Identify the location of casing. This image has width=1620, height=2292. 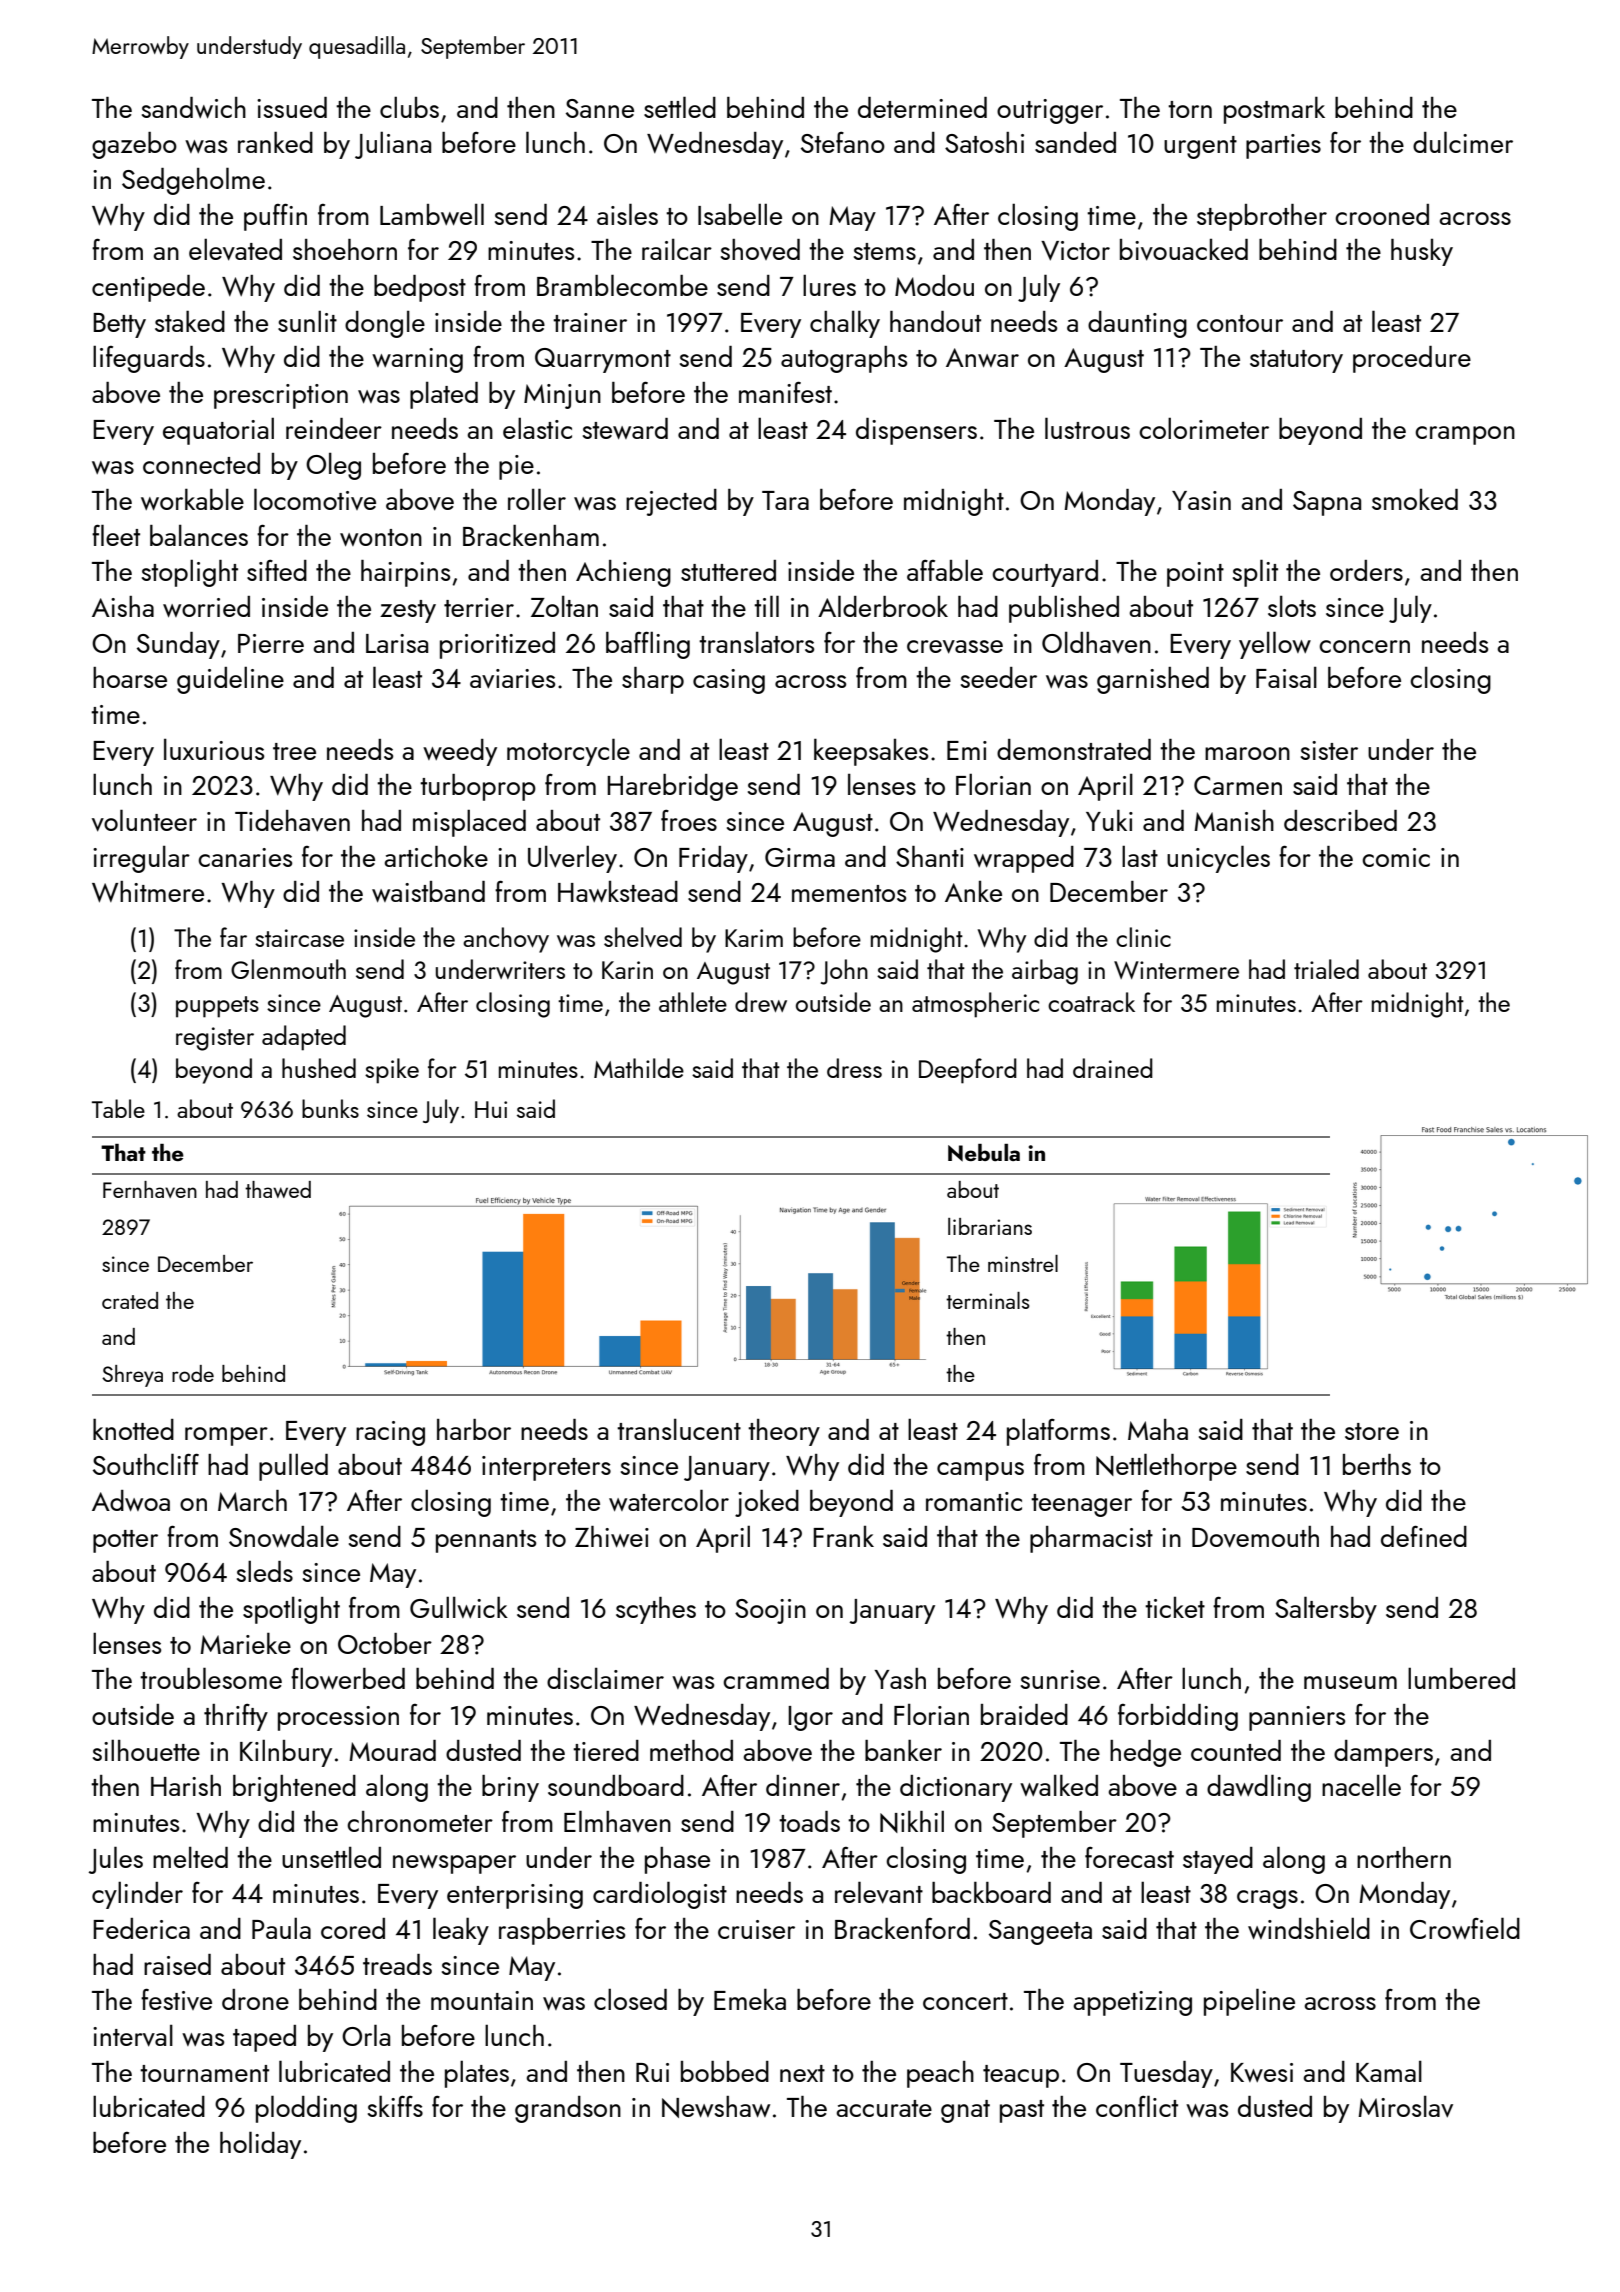
(729, 681).
